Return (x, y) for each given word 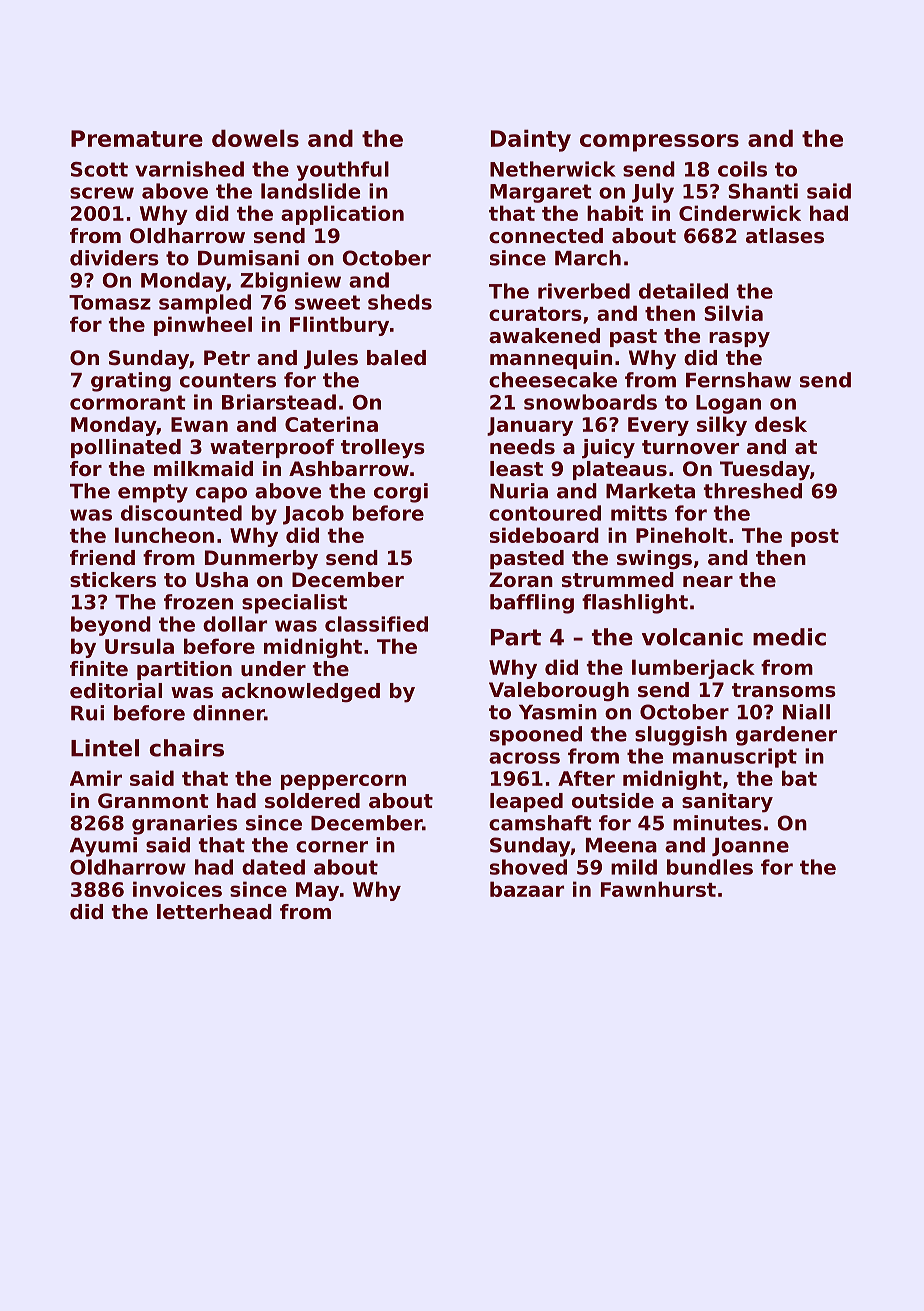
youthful (343, 171)
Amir (96, 778)
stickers (113, 580)
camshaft (540, 823)
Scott (99, 169)
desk (781, 424)
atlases (785, 236)
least (516, 469)
